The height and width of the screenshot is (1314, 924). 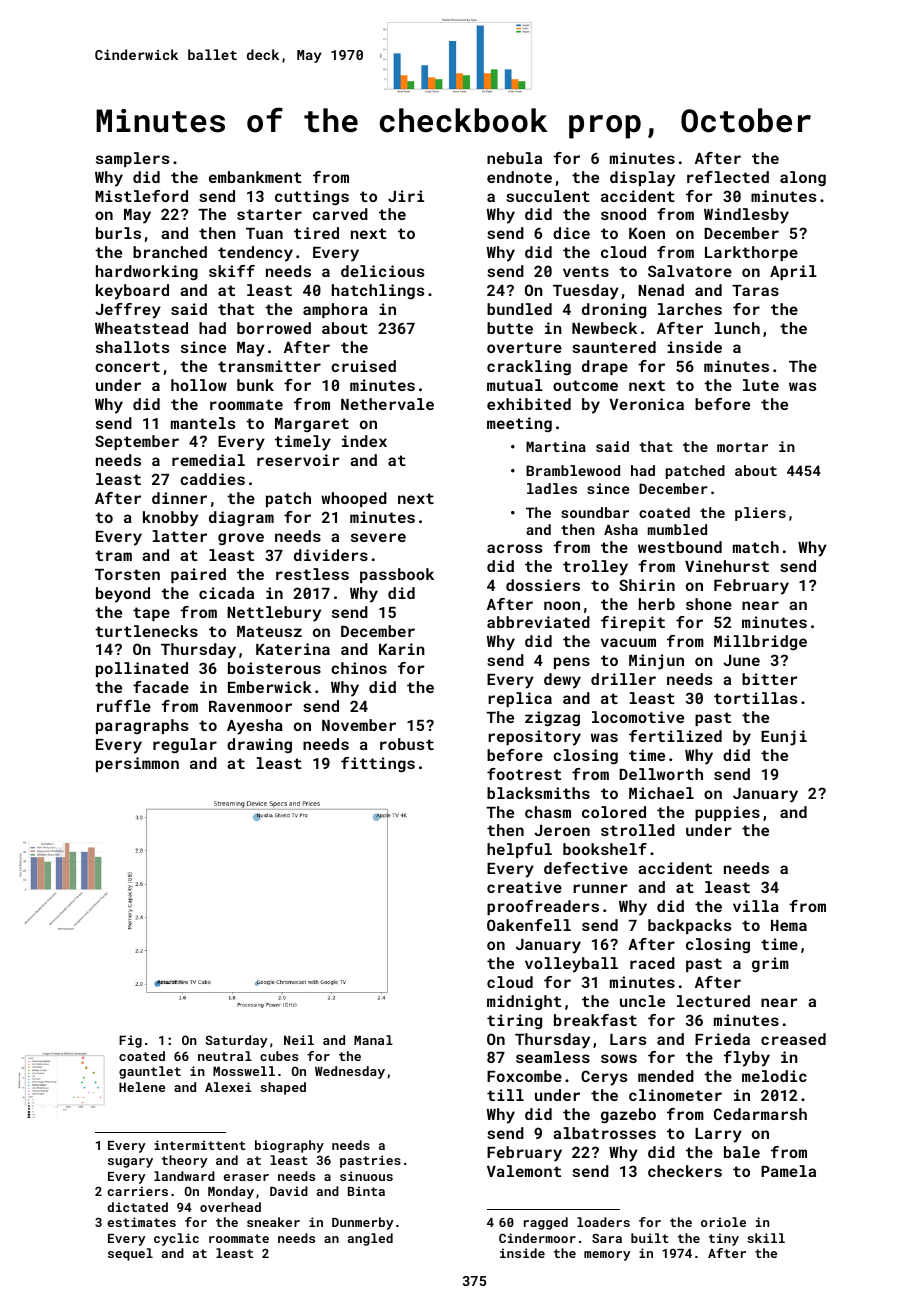 I want to click on reflected, so click(x=728, y=177).
